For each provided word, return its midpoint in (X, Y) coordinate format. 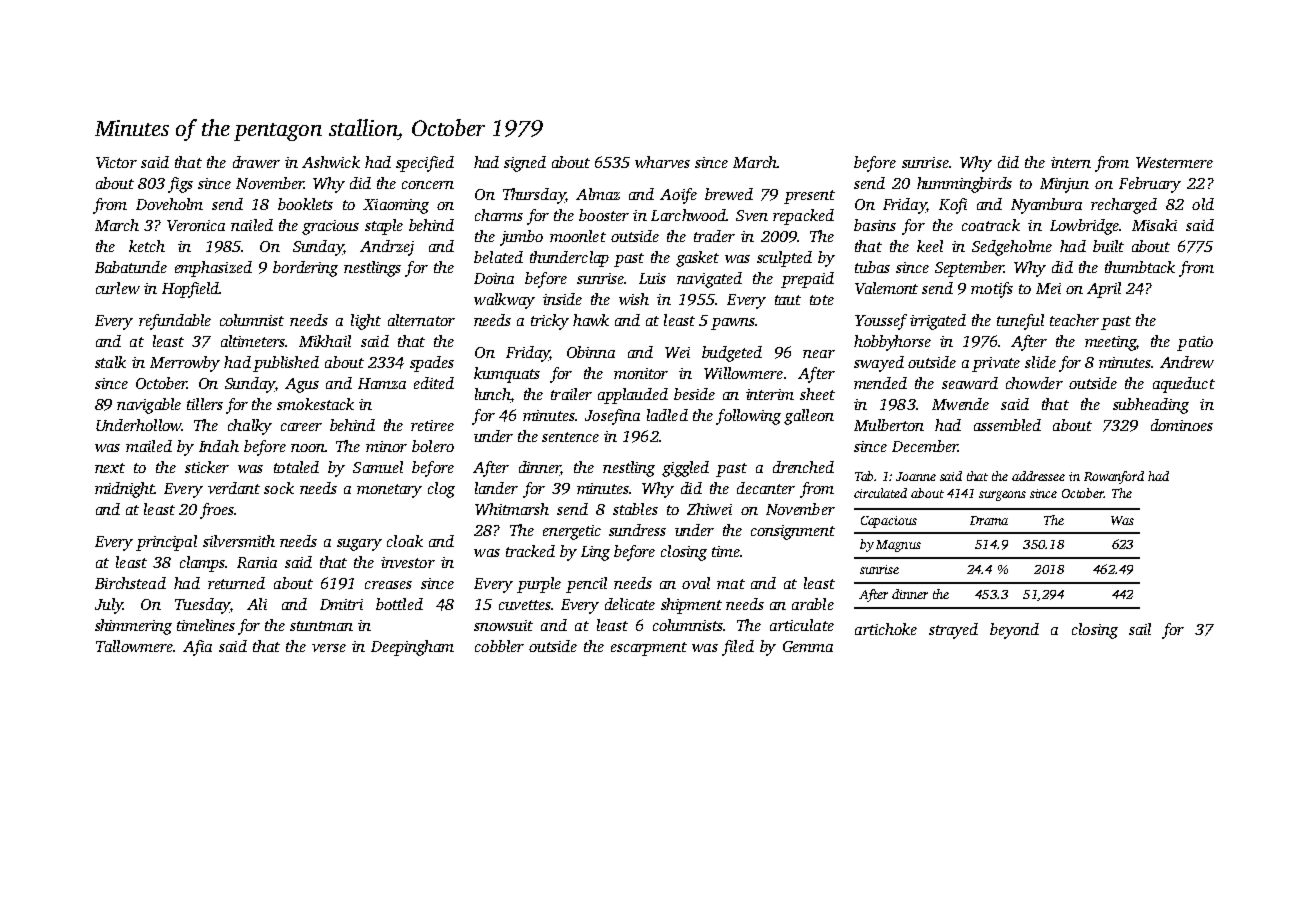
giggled (685, 469)
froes (217, 511)
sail (1140, 629)
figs (180, 185)
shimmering (133, 627)
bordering (305, 269)
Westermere (1174, 162)
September (969, 269)
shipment (691, 606)
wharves (662, 162)
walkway (504, 301)
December (925, 446)
